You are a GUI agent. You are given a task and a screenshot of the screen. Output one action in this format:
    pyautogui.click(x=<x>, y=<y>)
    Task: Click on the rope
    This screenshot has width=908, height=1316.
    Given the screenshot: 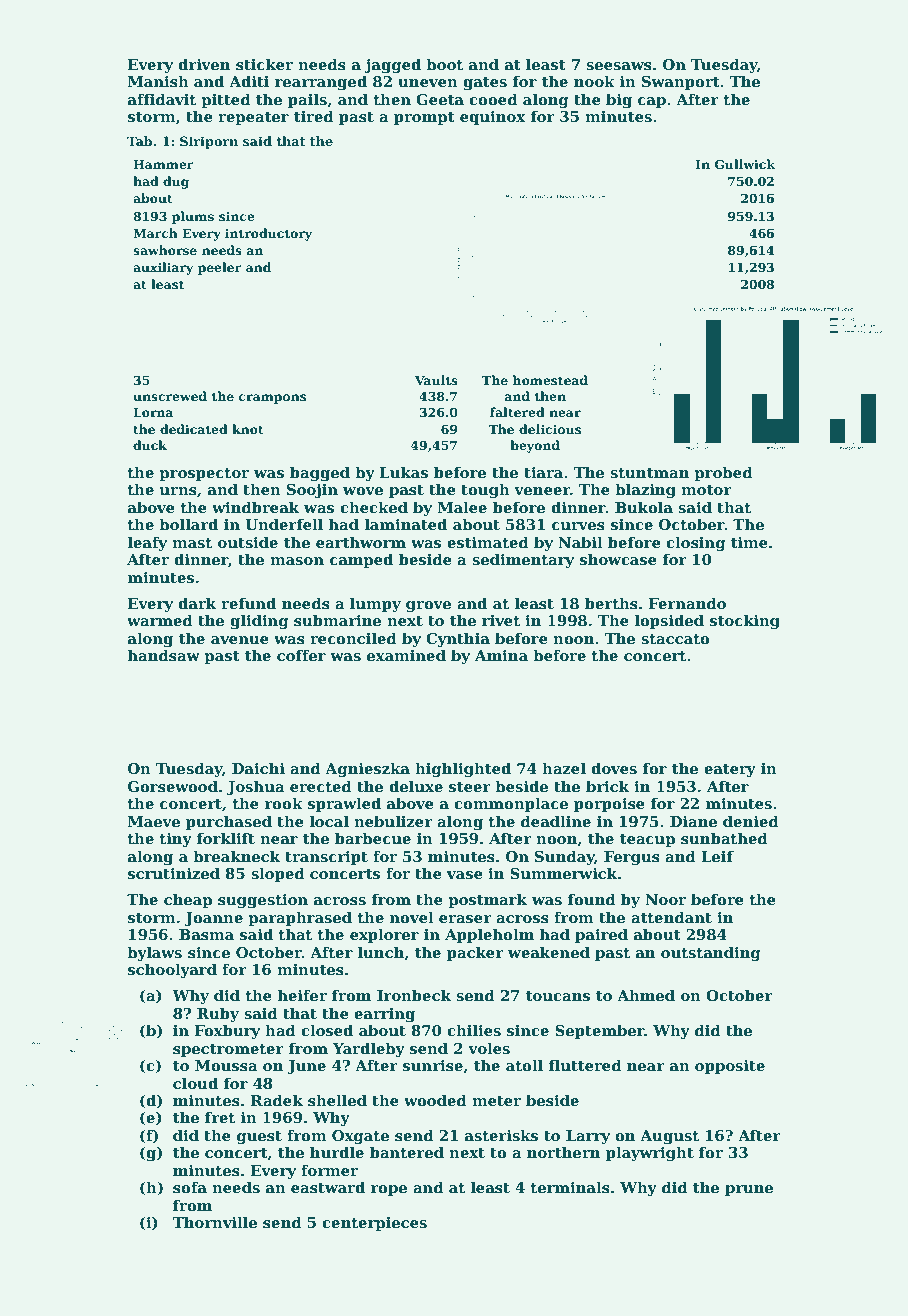 What is the action you would take?
    pyautogui.click(x=389, y=1190)
